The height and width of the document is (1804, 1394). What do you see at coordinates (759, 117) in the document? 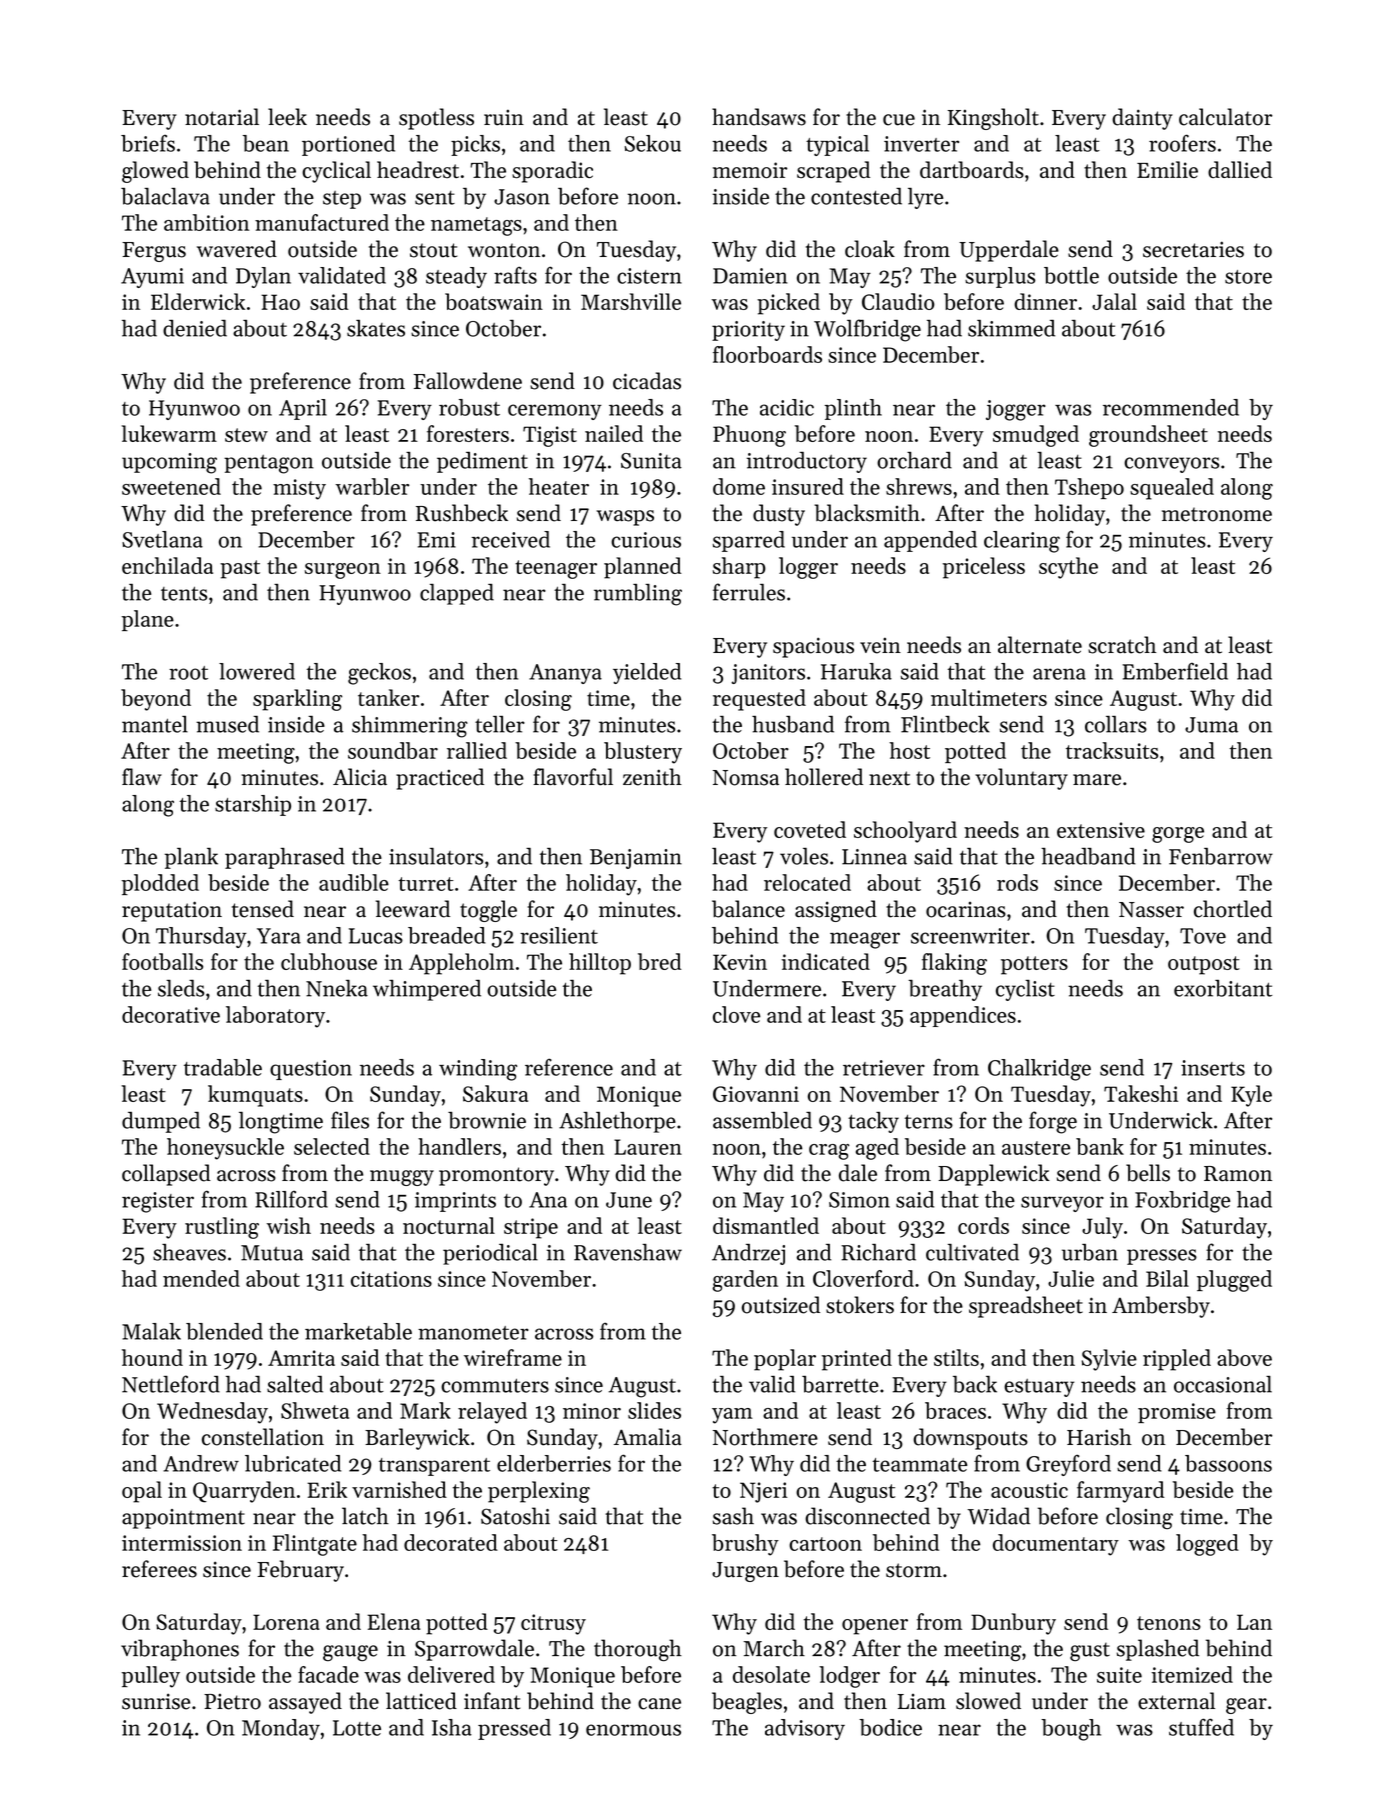
I see `handsaws` at bounding box center [759, 117].
